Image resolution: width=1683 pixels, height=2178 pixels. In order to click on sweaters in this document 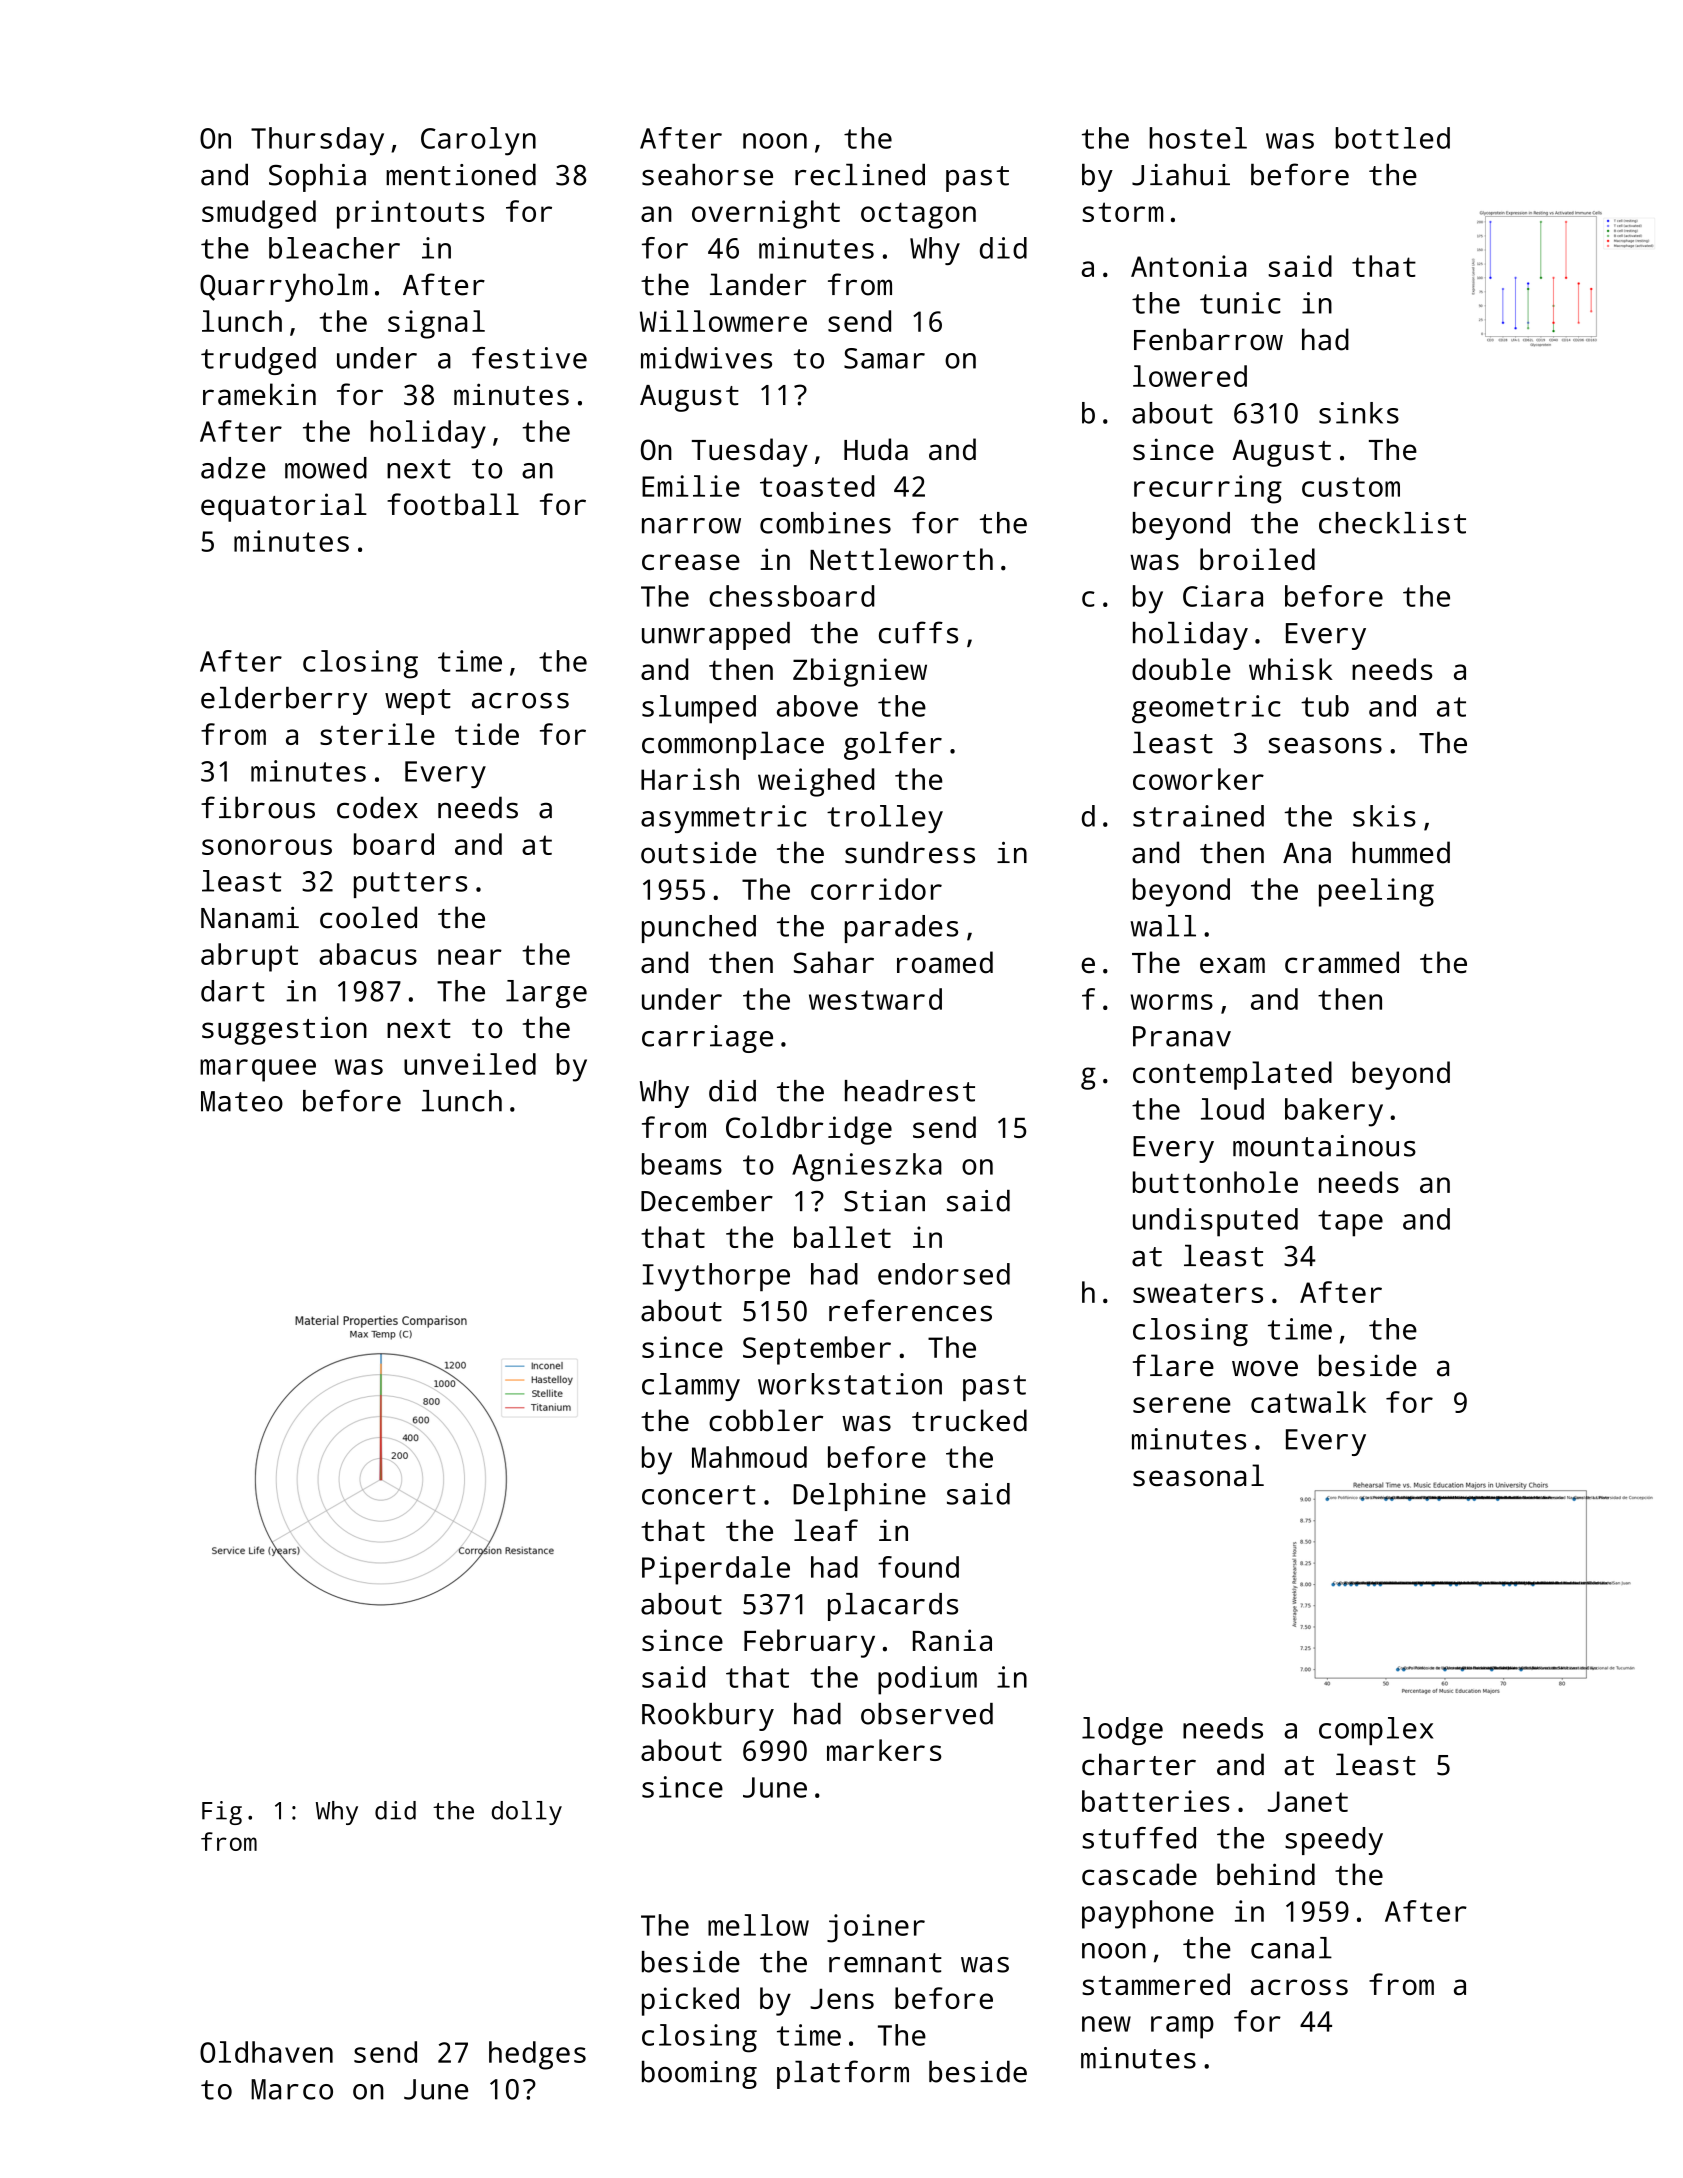, I will do `click(1198, 1293)`.
